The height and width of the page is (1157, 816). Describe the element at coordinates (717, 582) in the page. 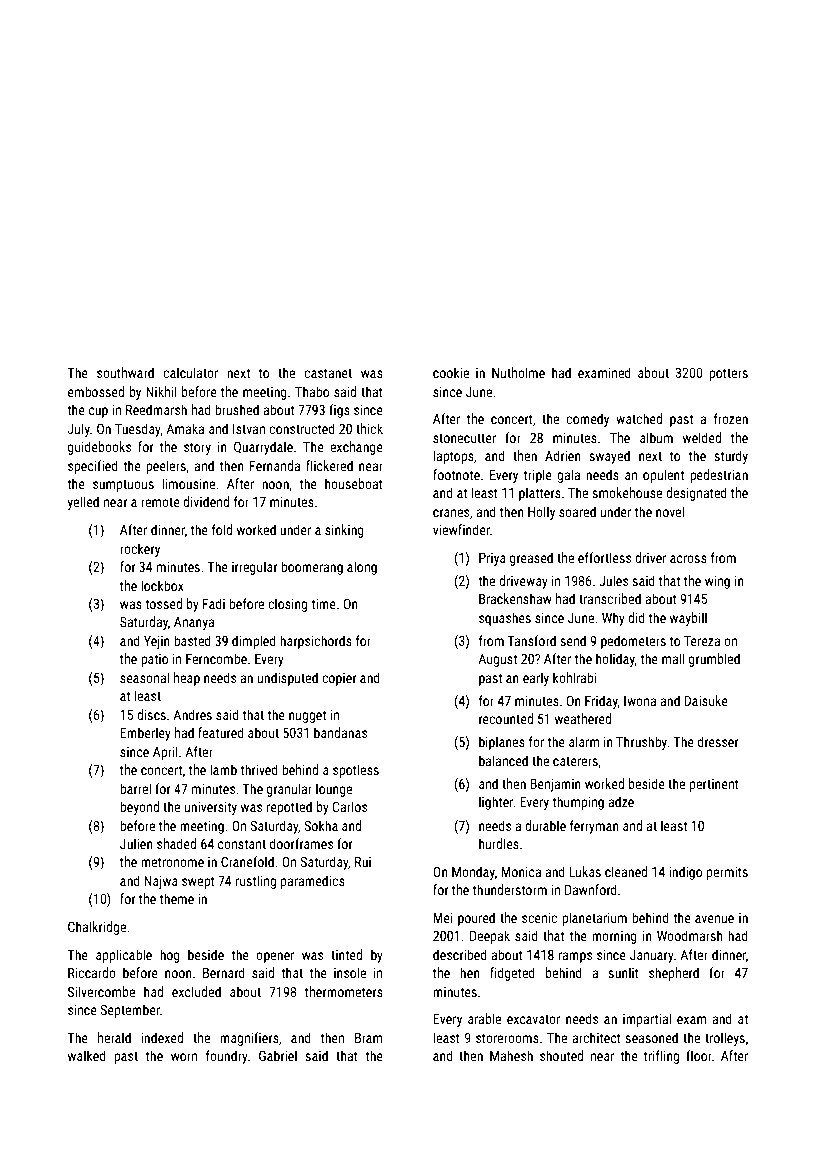

I see `wing` at that location.
